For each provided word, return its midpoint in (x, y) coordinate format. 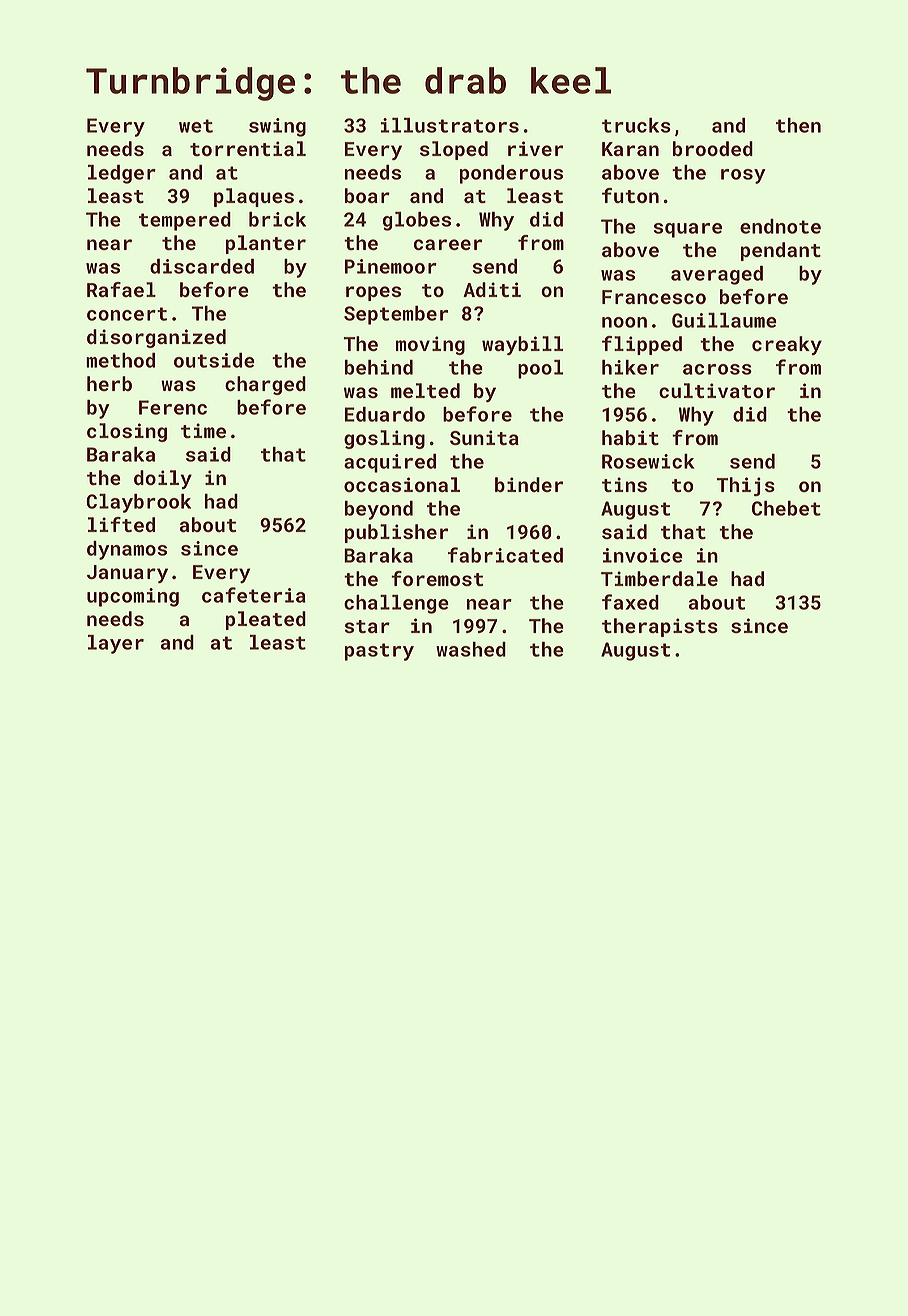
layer (116, 644)
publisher (396, 533)
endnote (780, 226)
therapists (660, 627)
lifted (121, 524)
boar (367, 195)
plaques (254, 197)
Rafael (121, 289)
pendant (781, 251)
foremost (437, 578)
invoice (643, 555)
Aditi (492, 289)
